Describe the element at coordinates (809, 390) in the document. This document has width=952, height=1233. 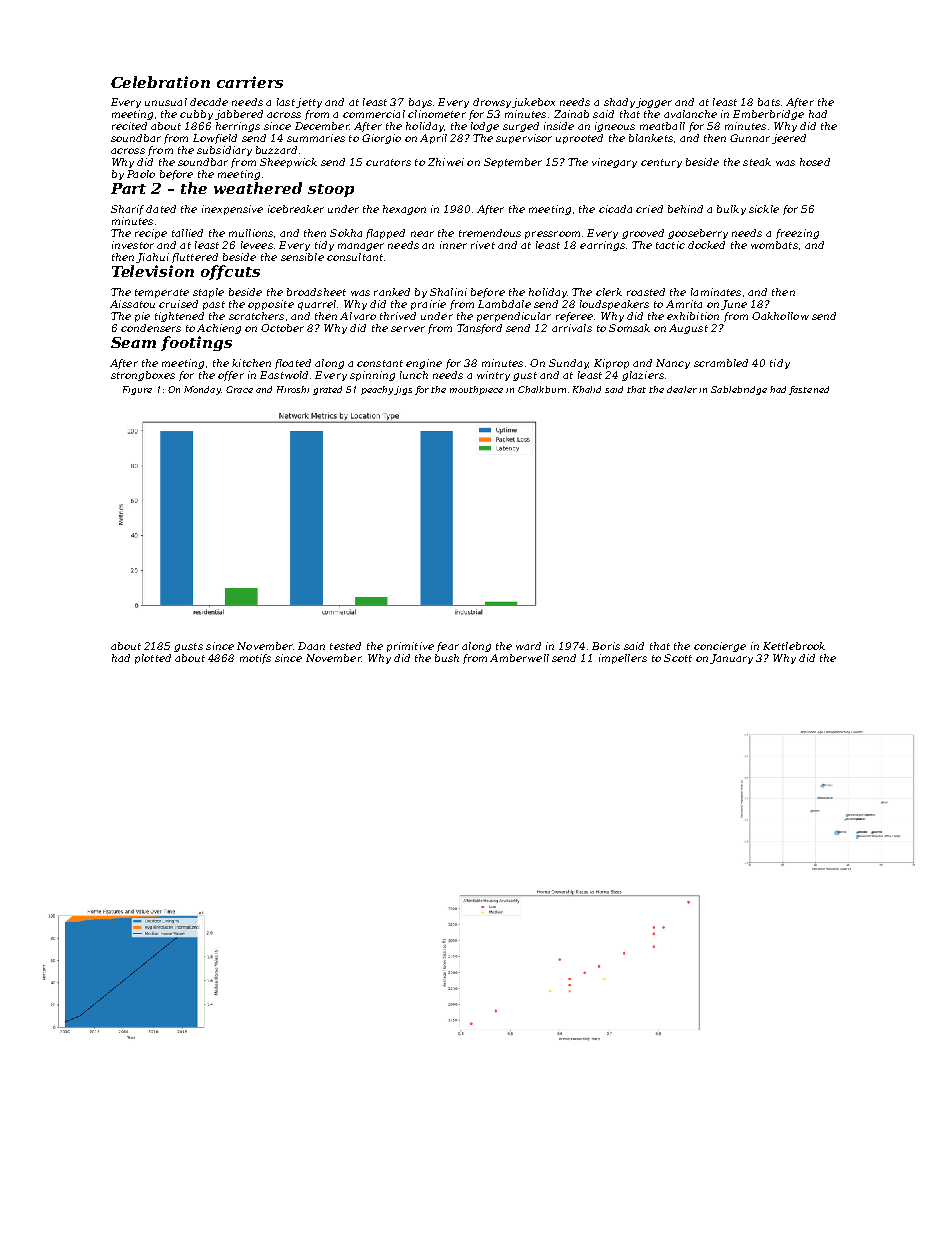
I see `fastened` at that location.
